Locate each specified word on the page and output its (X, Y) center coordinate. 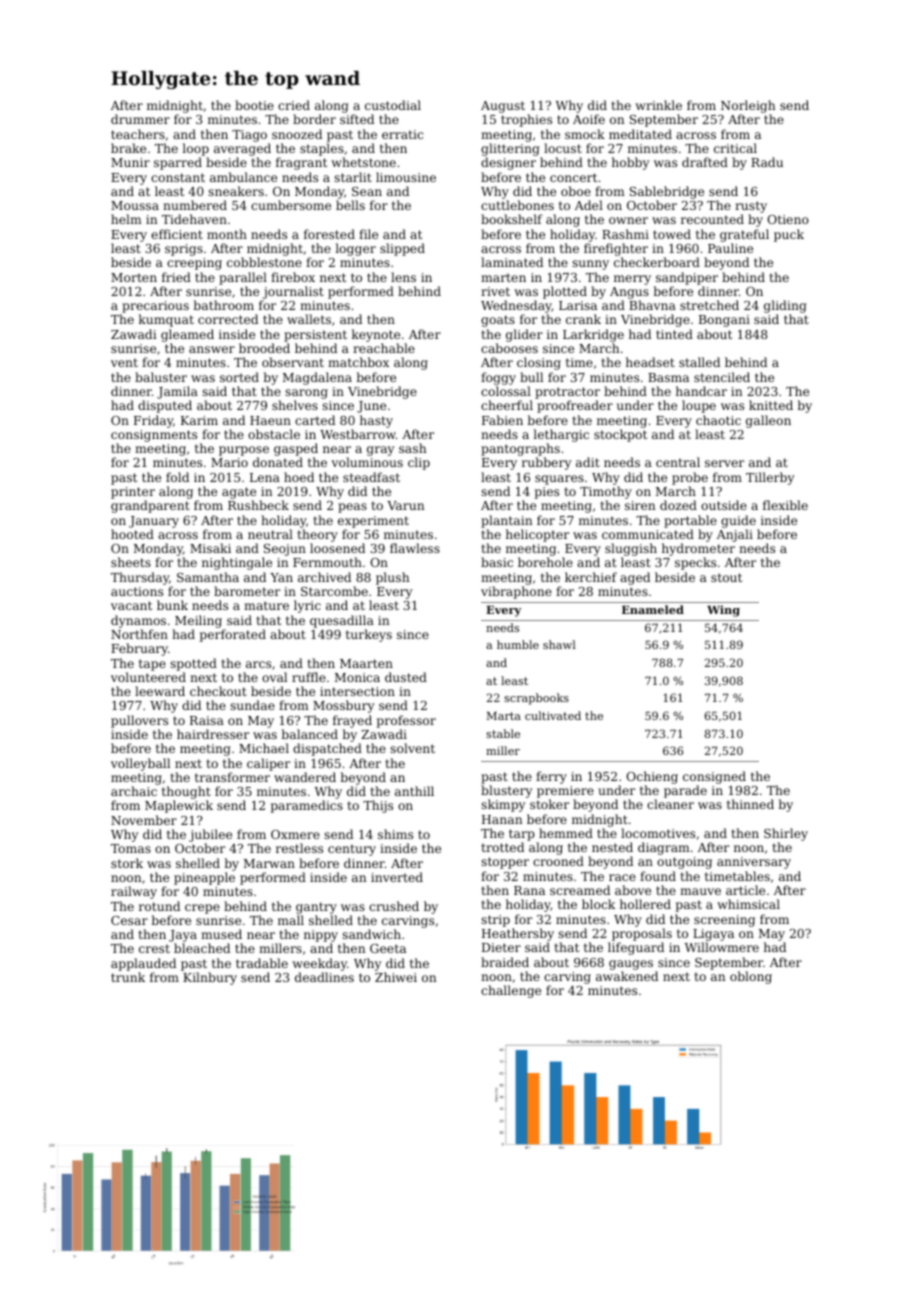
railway (134, 892)
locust (563, 148)
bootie (254, 105)
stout (726, 577)
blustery (506, 791)
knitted (771, 405)
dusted (406, 677)
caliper (268, 764)
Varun (406, 505)
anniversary (754, 863)
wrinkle (658, 105)
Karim (199, 420)
